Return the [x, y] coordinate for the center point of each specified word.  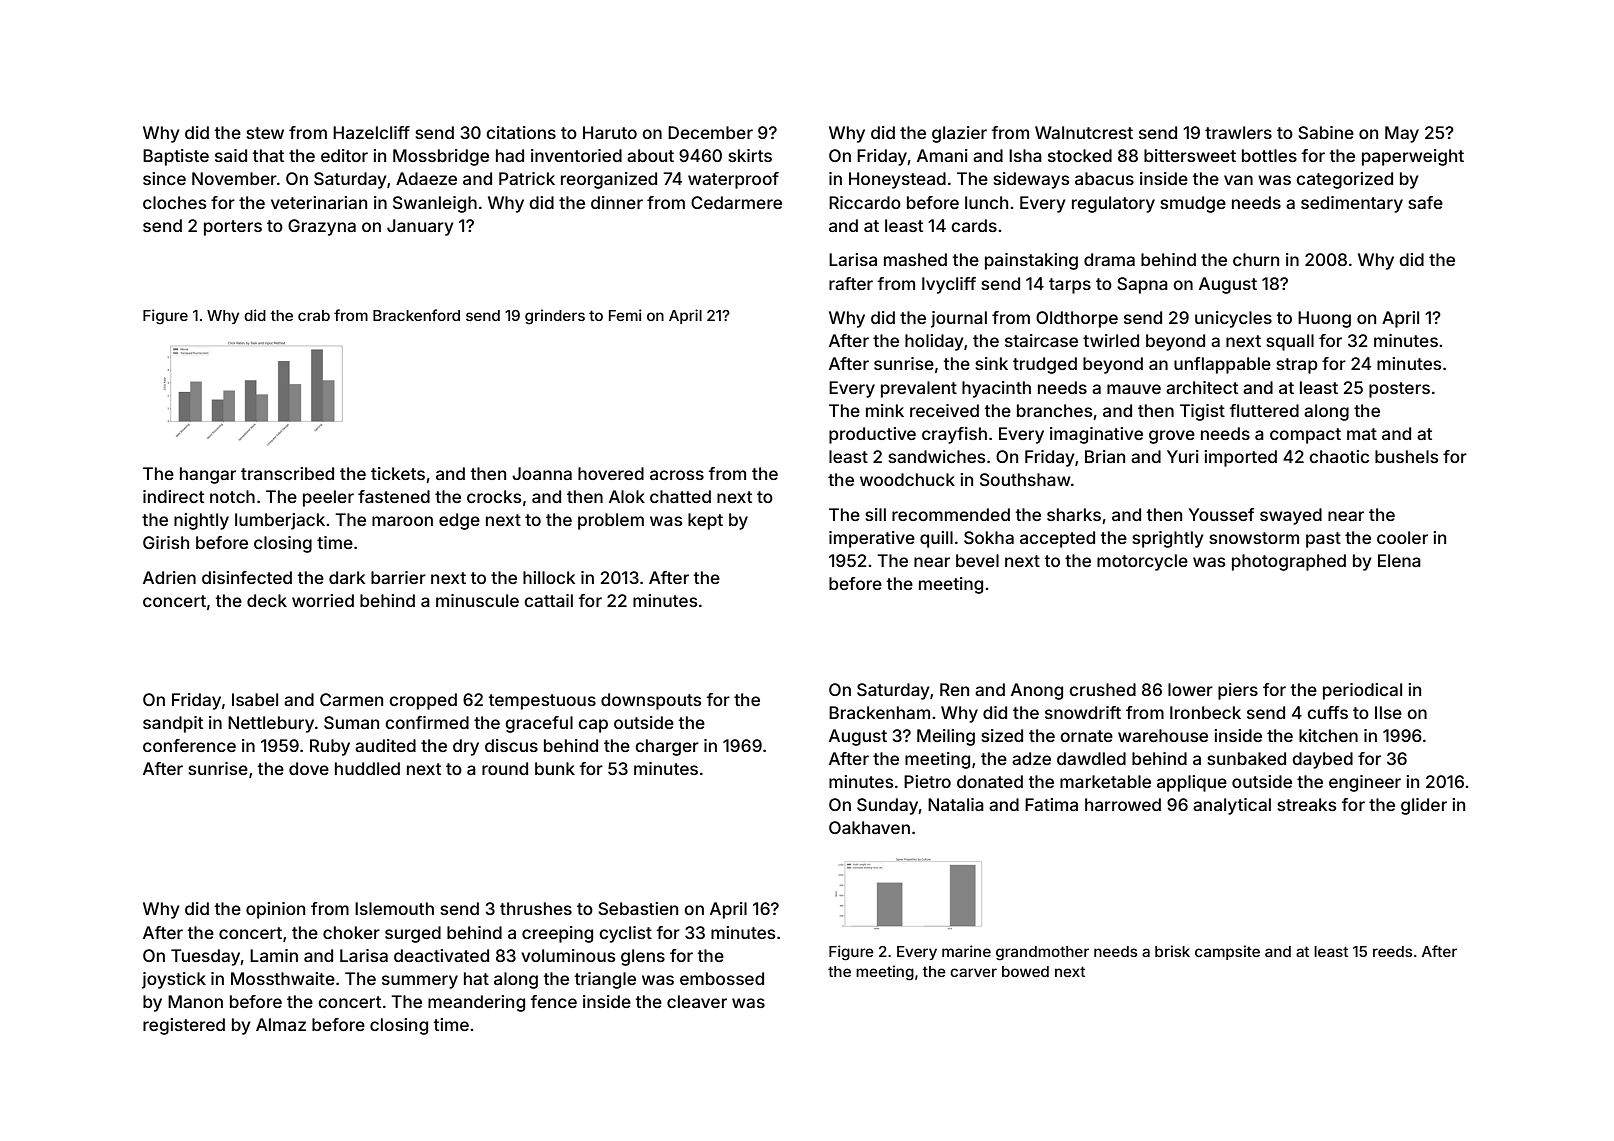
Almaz [281, 1024]
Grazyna [322, 227]
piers [1238, 691]
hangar [208, 475]
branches [1054, 410]
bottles [1269, 155]
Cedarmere [736, 202]
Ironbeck [1205, 712]
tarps [1070, 286]
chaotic [1339, 456]
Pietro [927, 781]
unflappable [1222, 365]
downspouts [651, 701]
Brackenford [416, 315]
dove [309, 768]
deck [267, 600]
